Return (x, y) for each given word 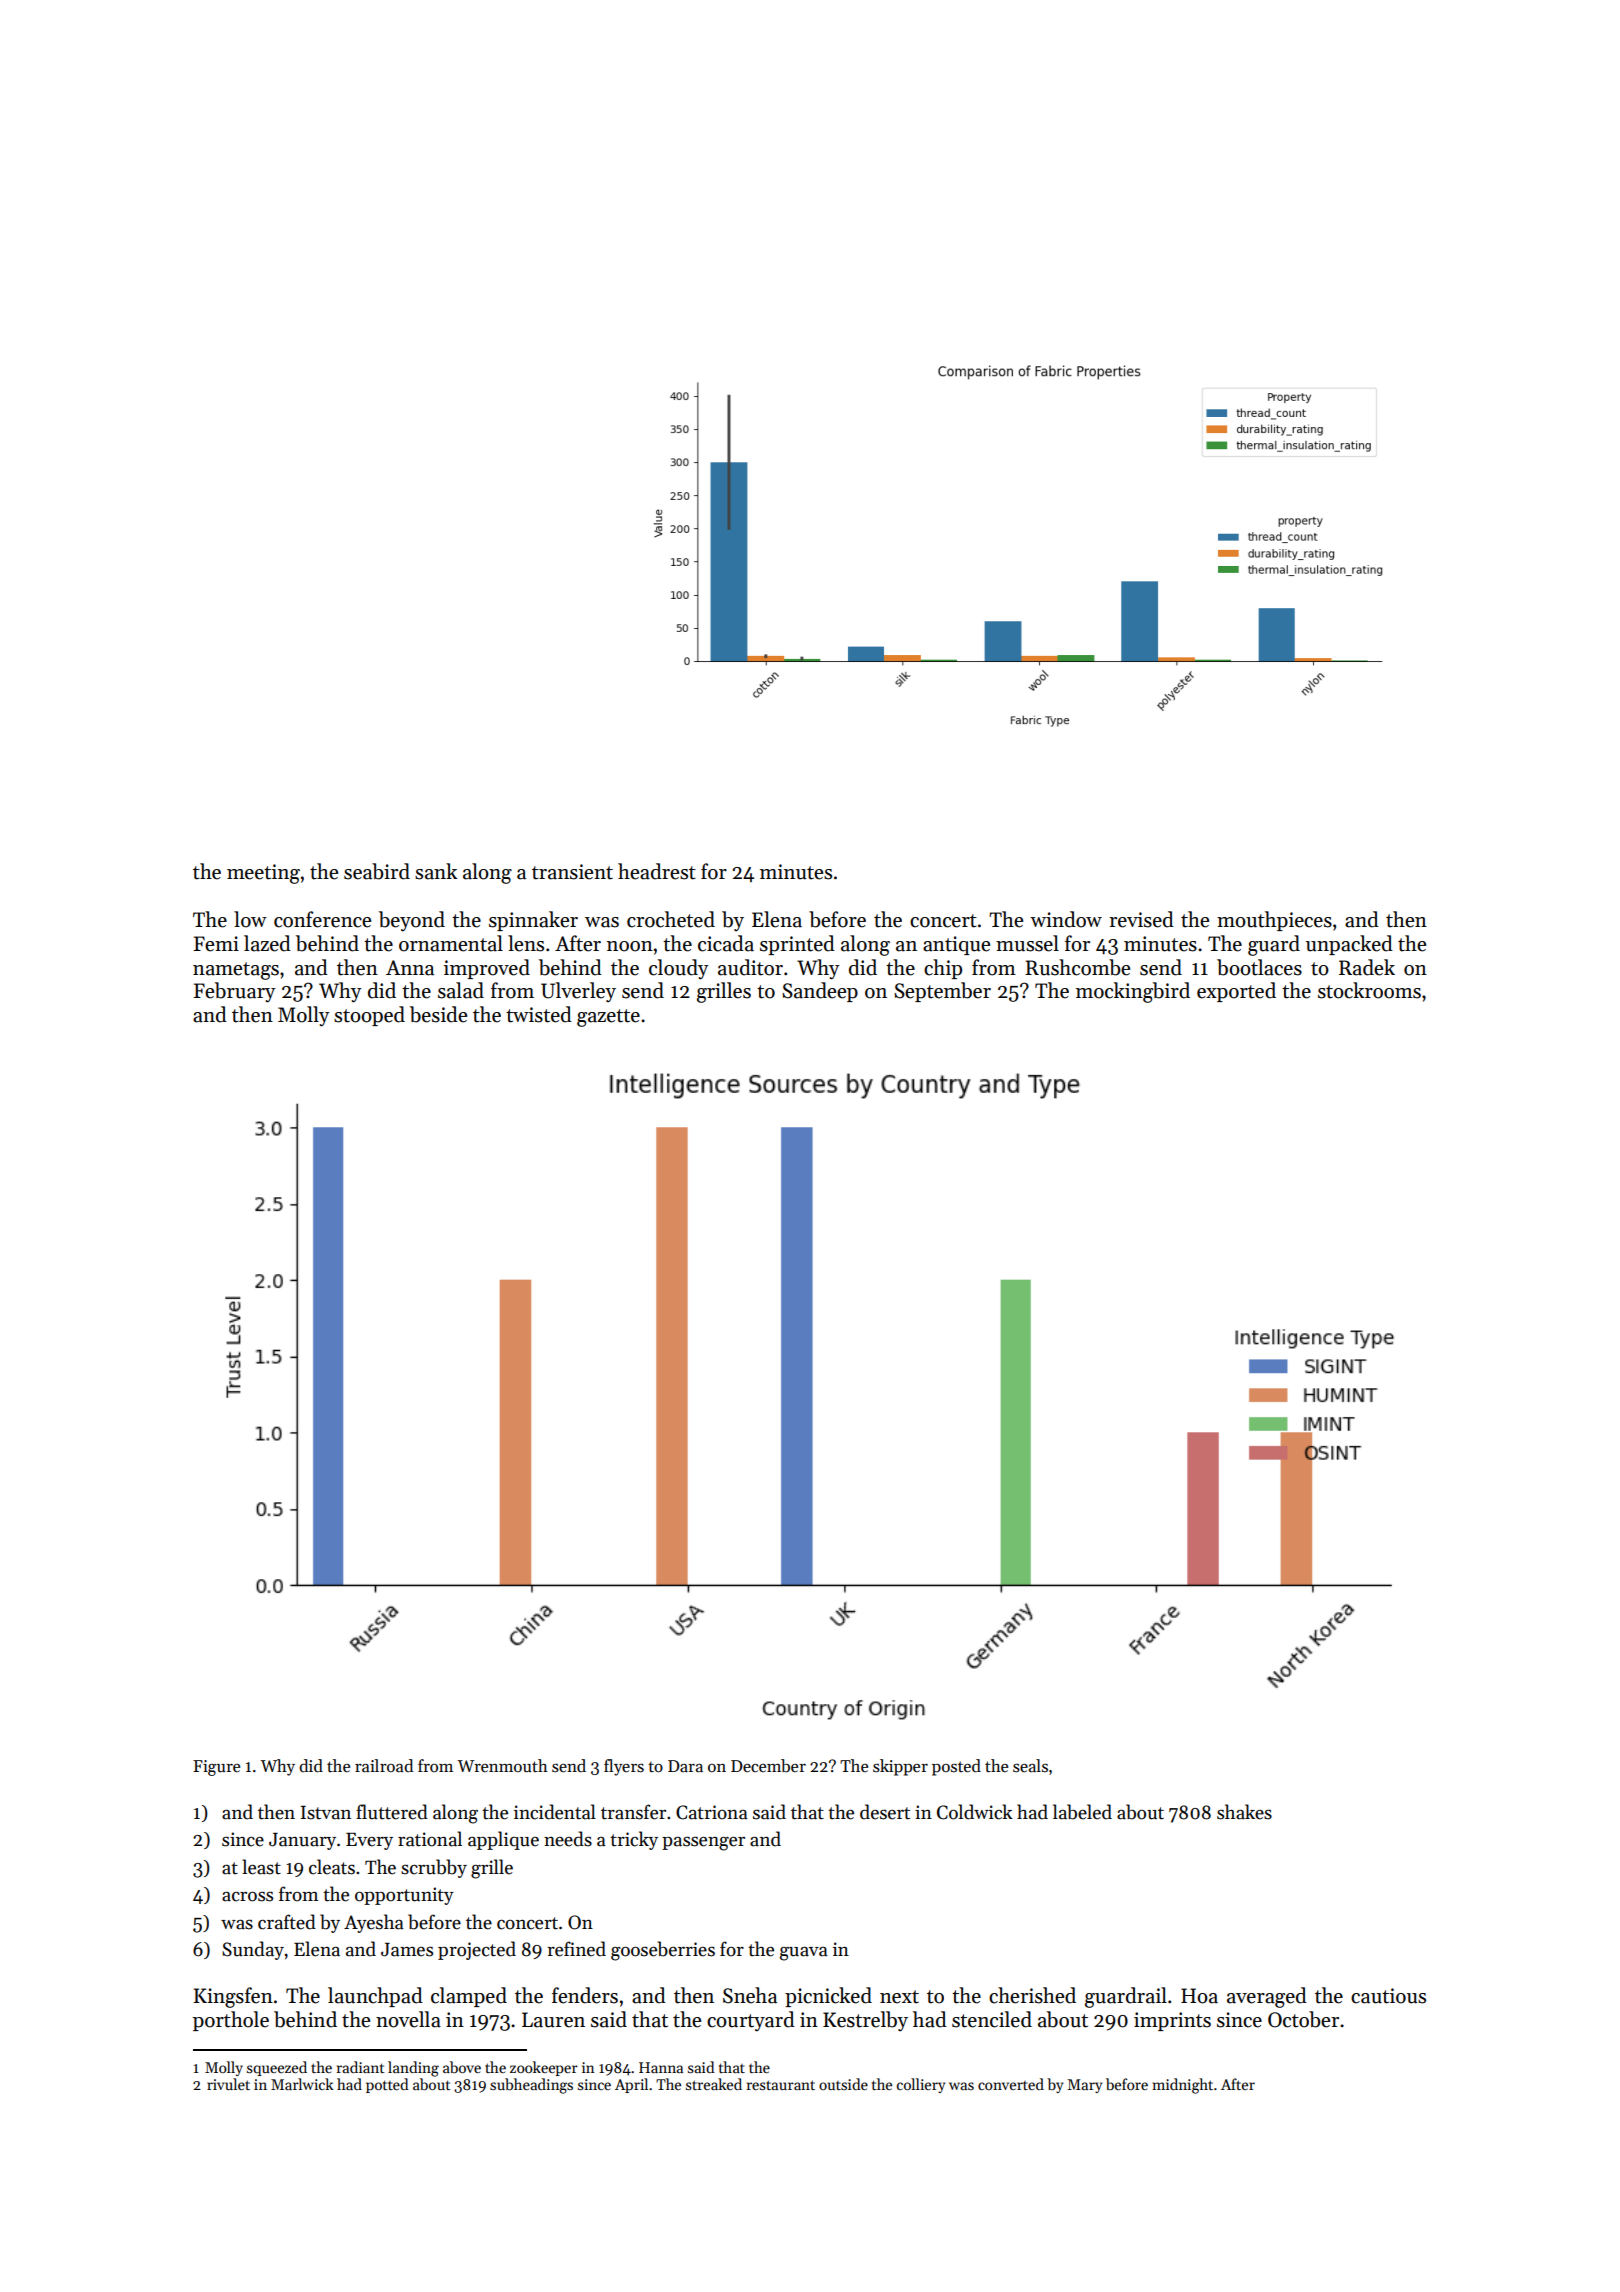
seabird (377, 871)
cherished (1032, 1995)
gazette (608, 1018)
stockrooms (1369, 990)
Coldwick (975, 1812)
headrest (657, 871)
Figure (216, 1768)
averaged (1267, 1997)
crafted (287, 1922)
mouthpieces (1274, 921)
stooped (369, 1016)
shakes (1244, 1812)
